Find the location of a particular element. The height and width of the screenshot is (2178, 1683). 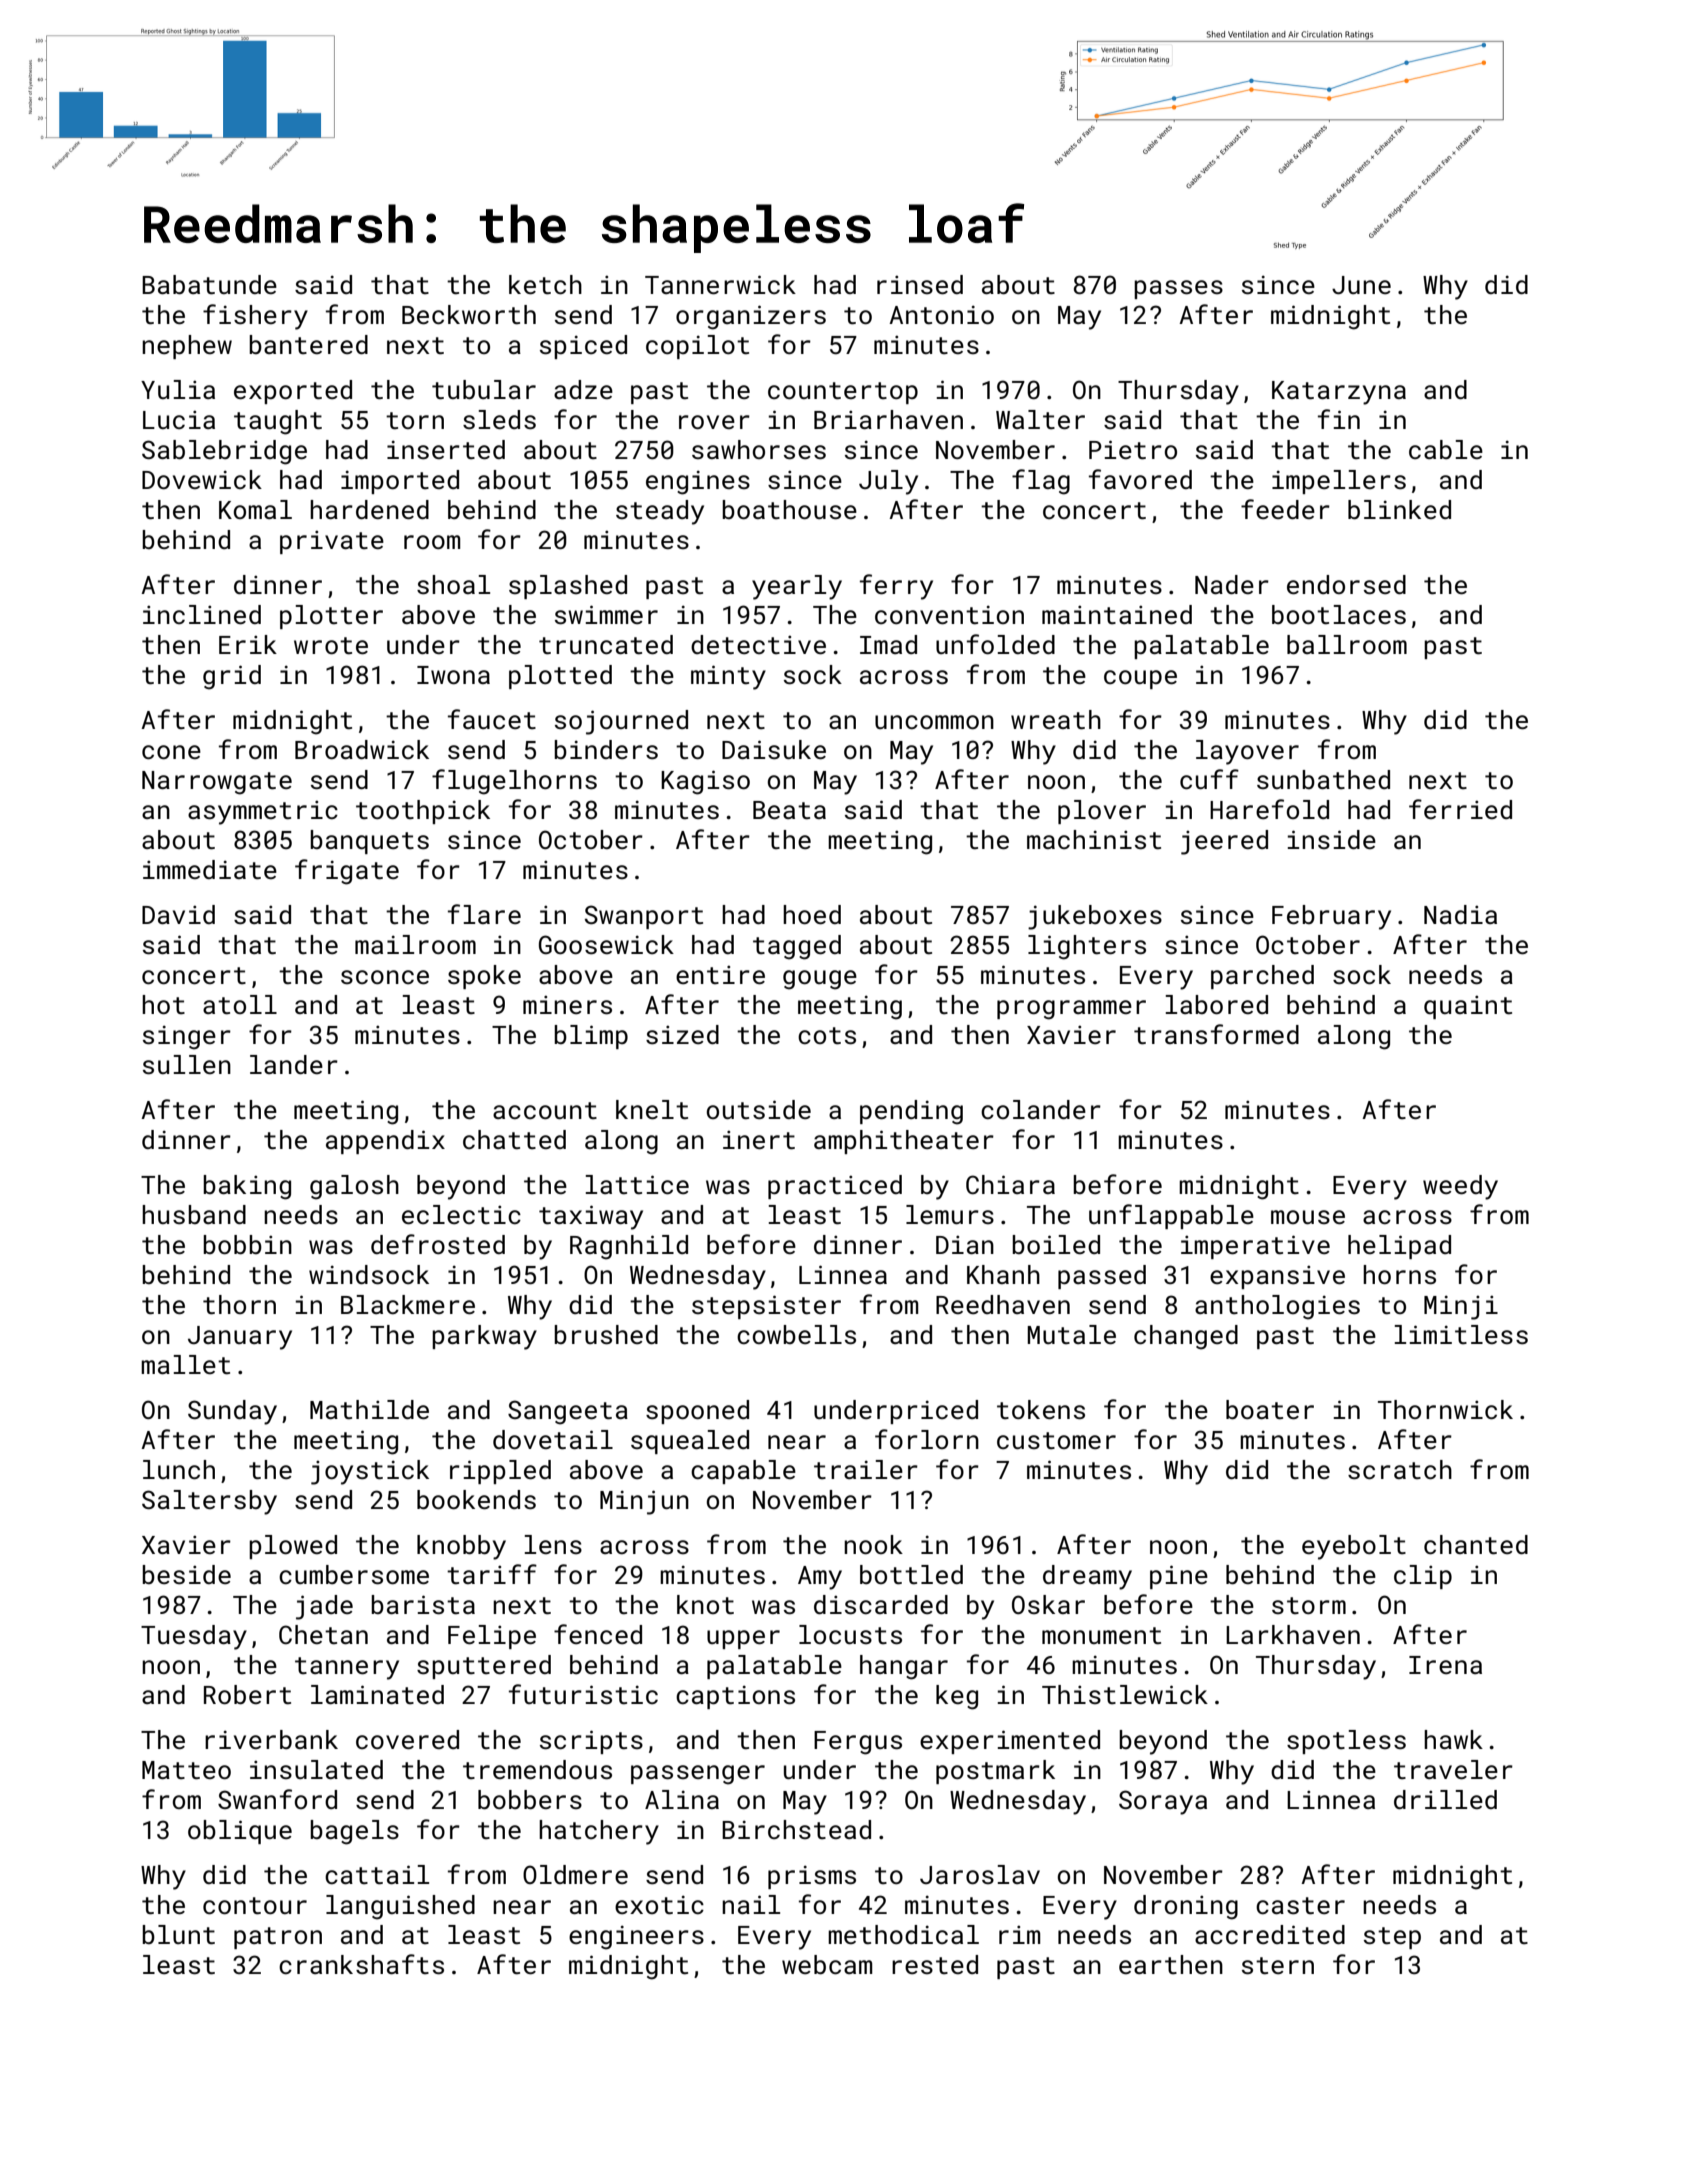

cots is located at coordinates (827, 1036).
